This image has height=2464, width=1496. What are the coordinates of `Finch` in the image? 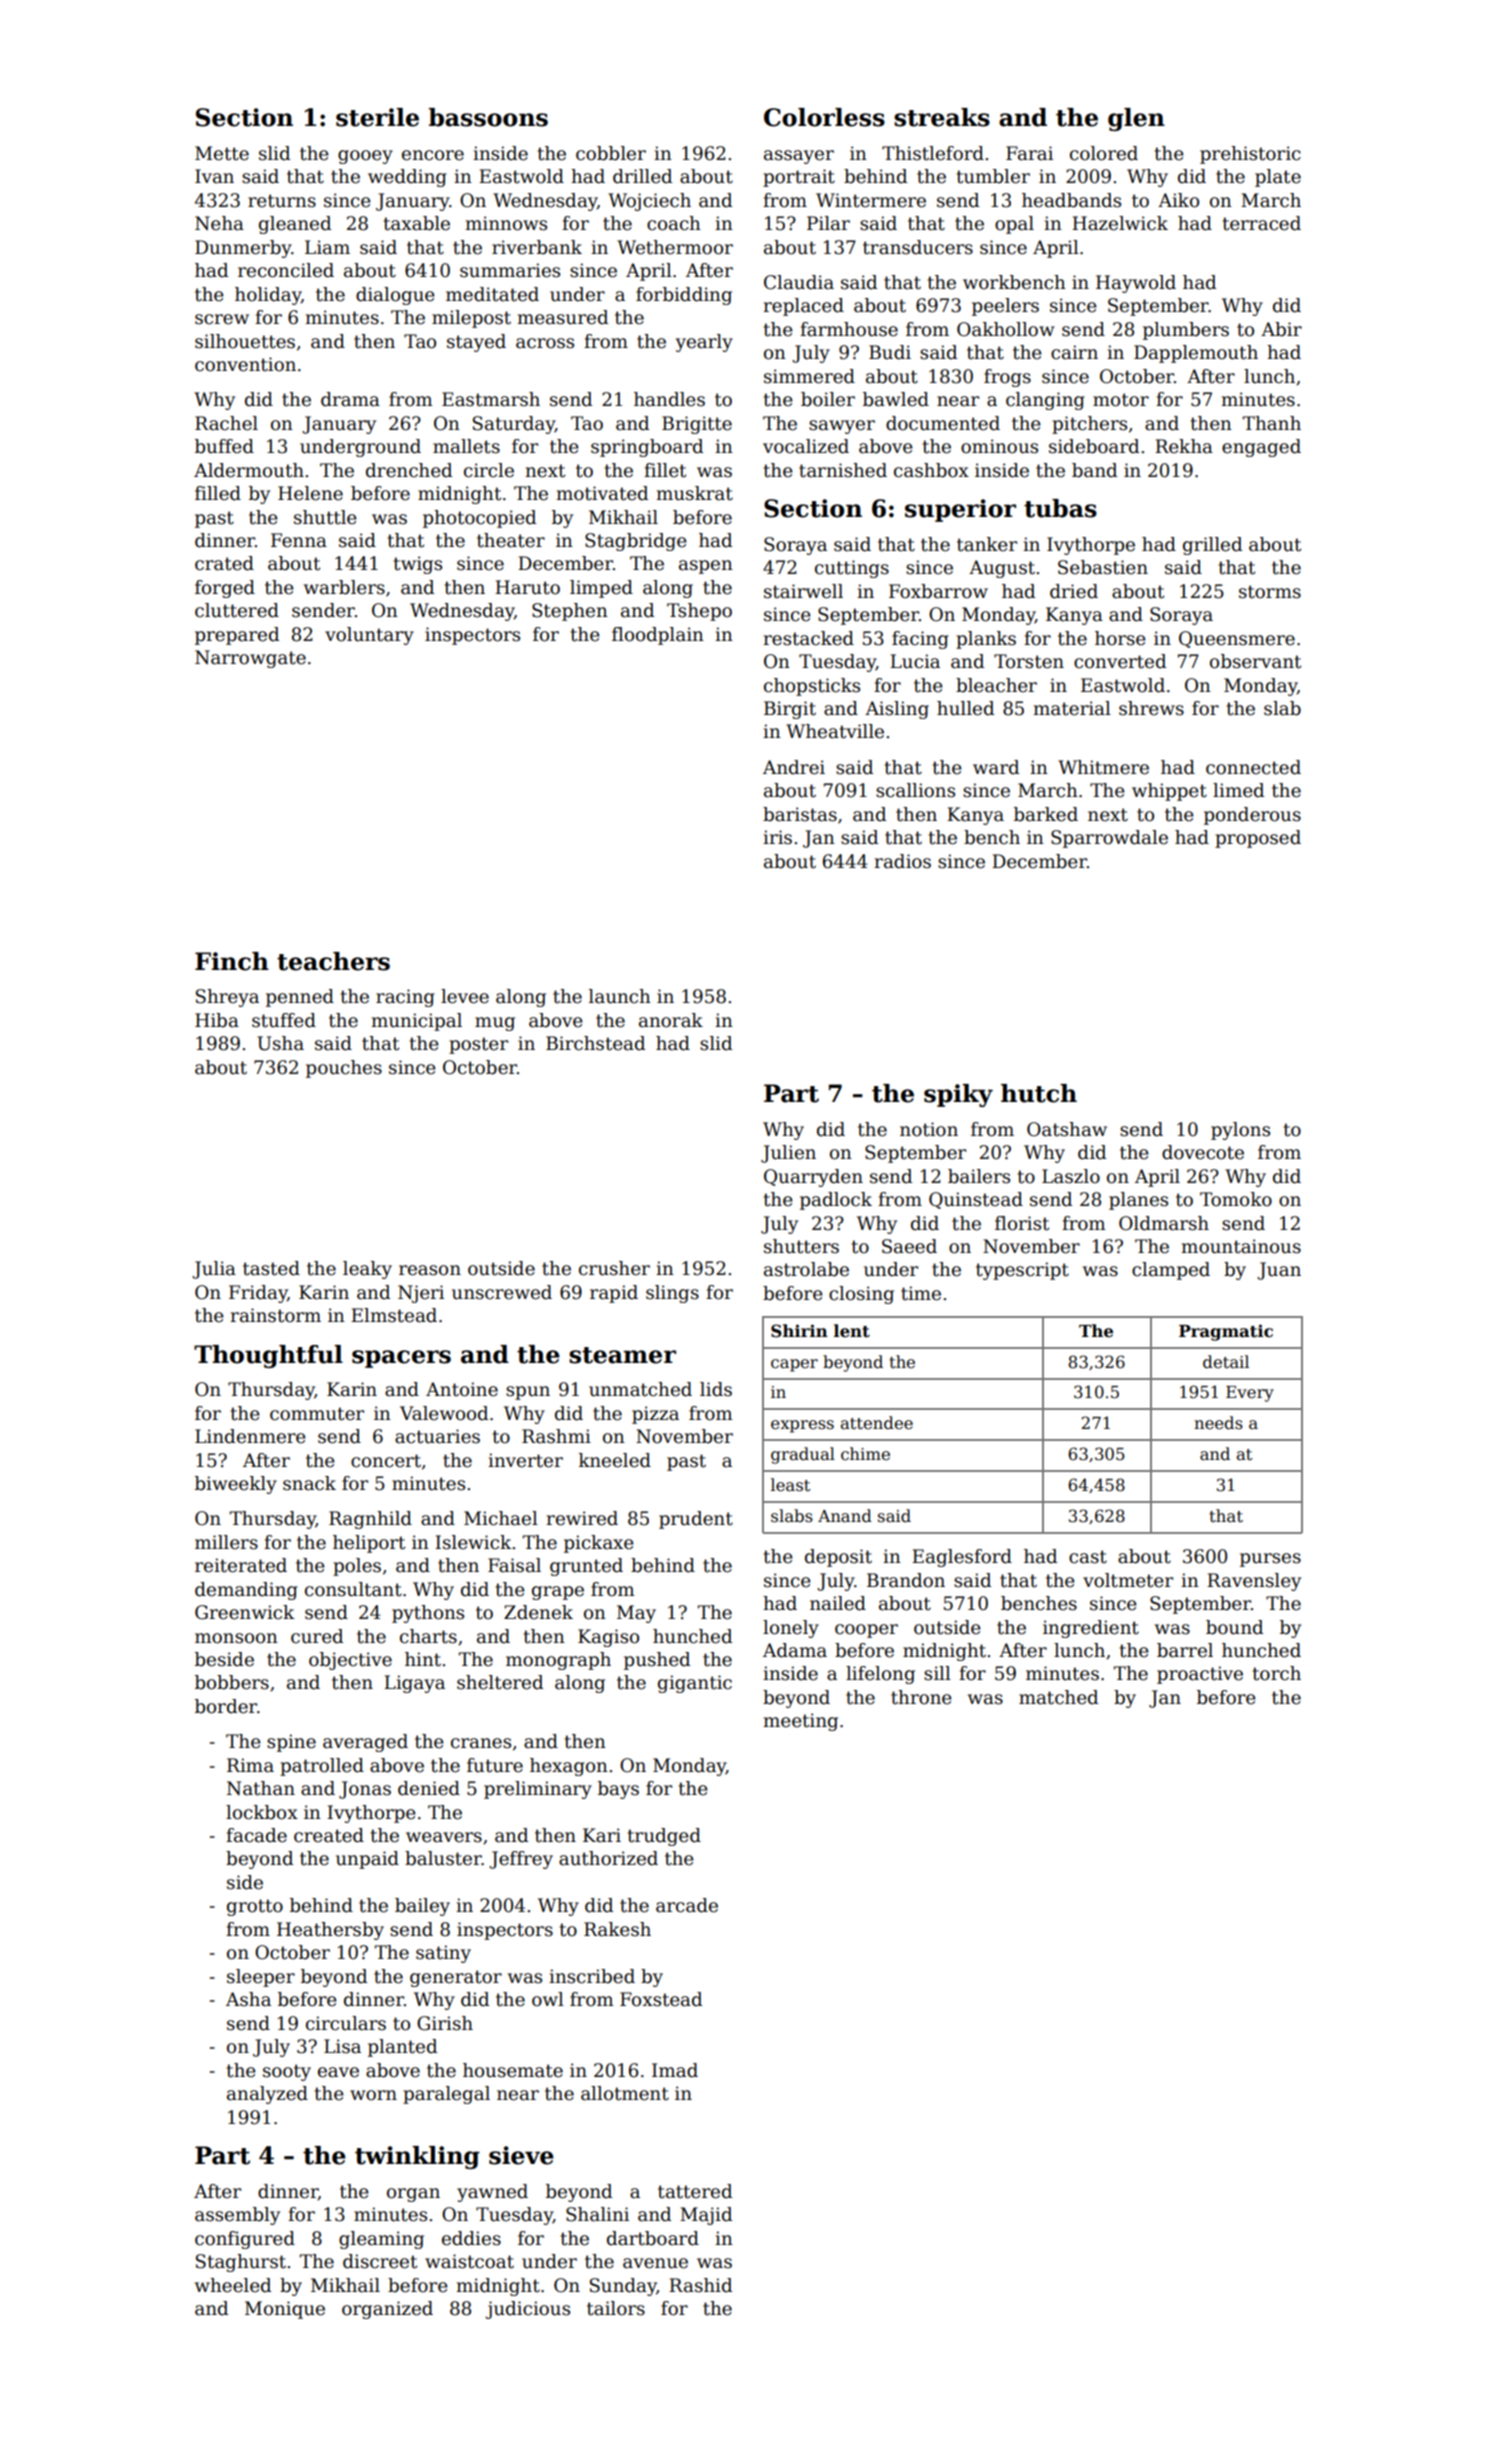 It's located at (232, 961).
